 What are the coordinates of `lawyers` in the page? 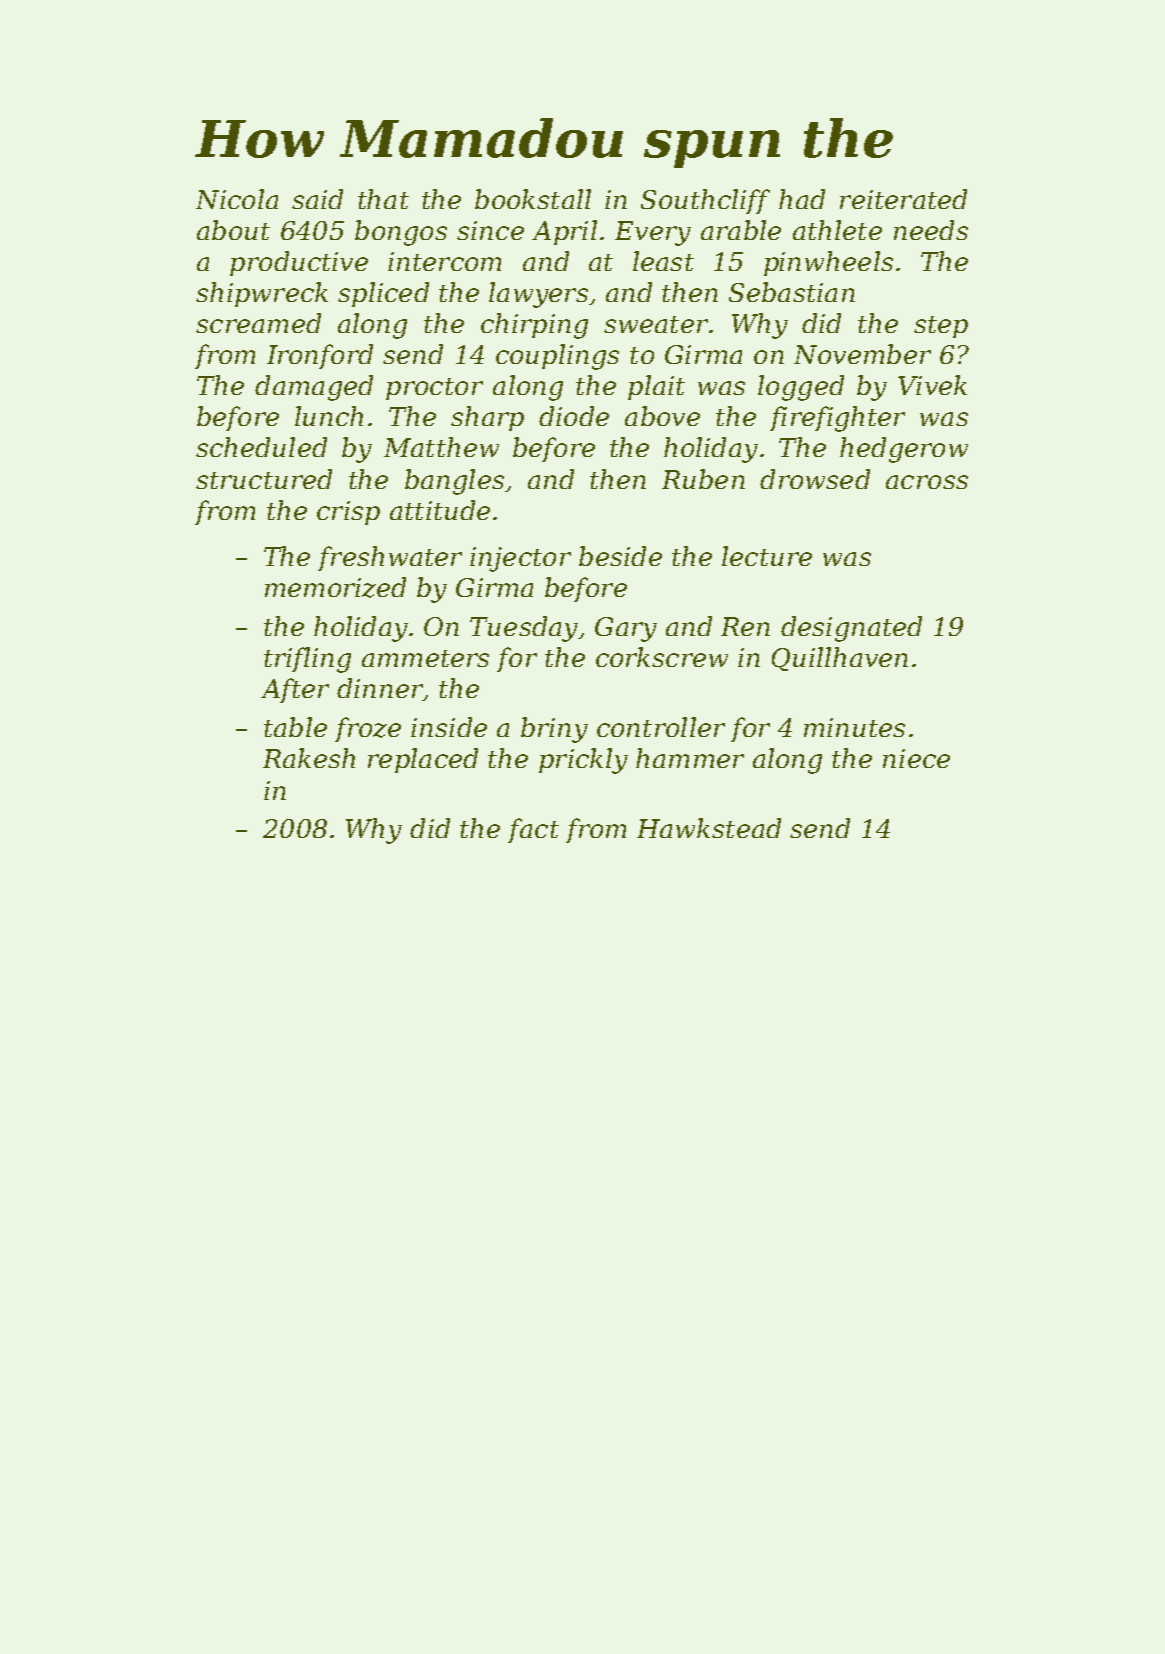 It's located at (538, 295).
